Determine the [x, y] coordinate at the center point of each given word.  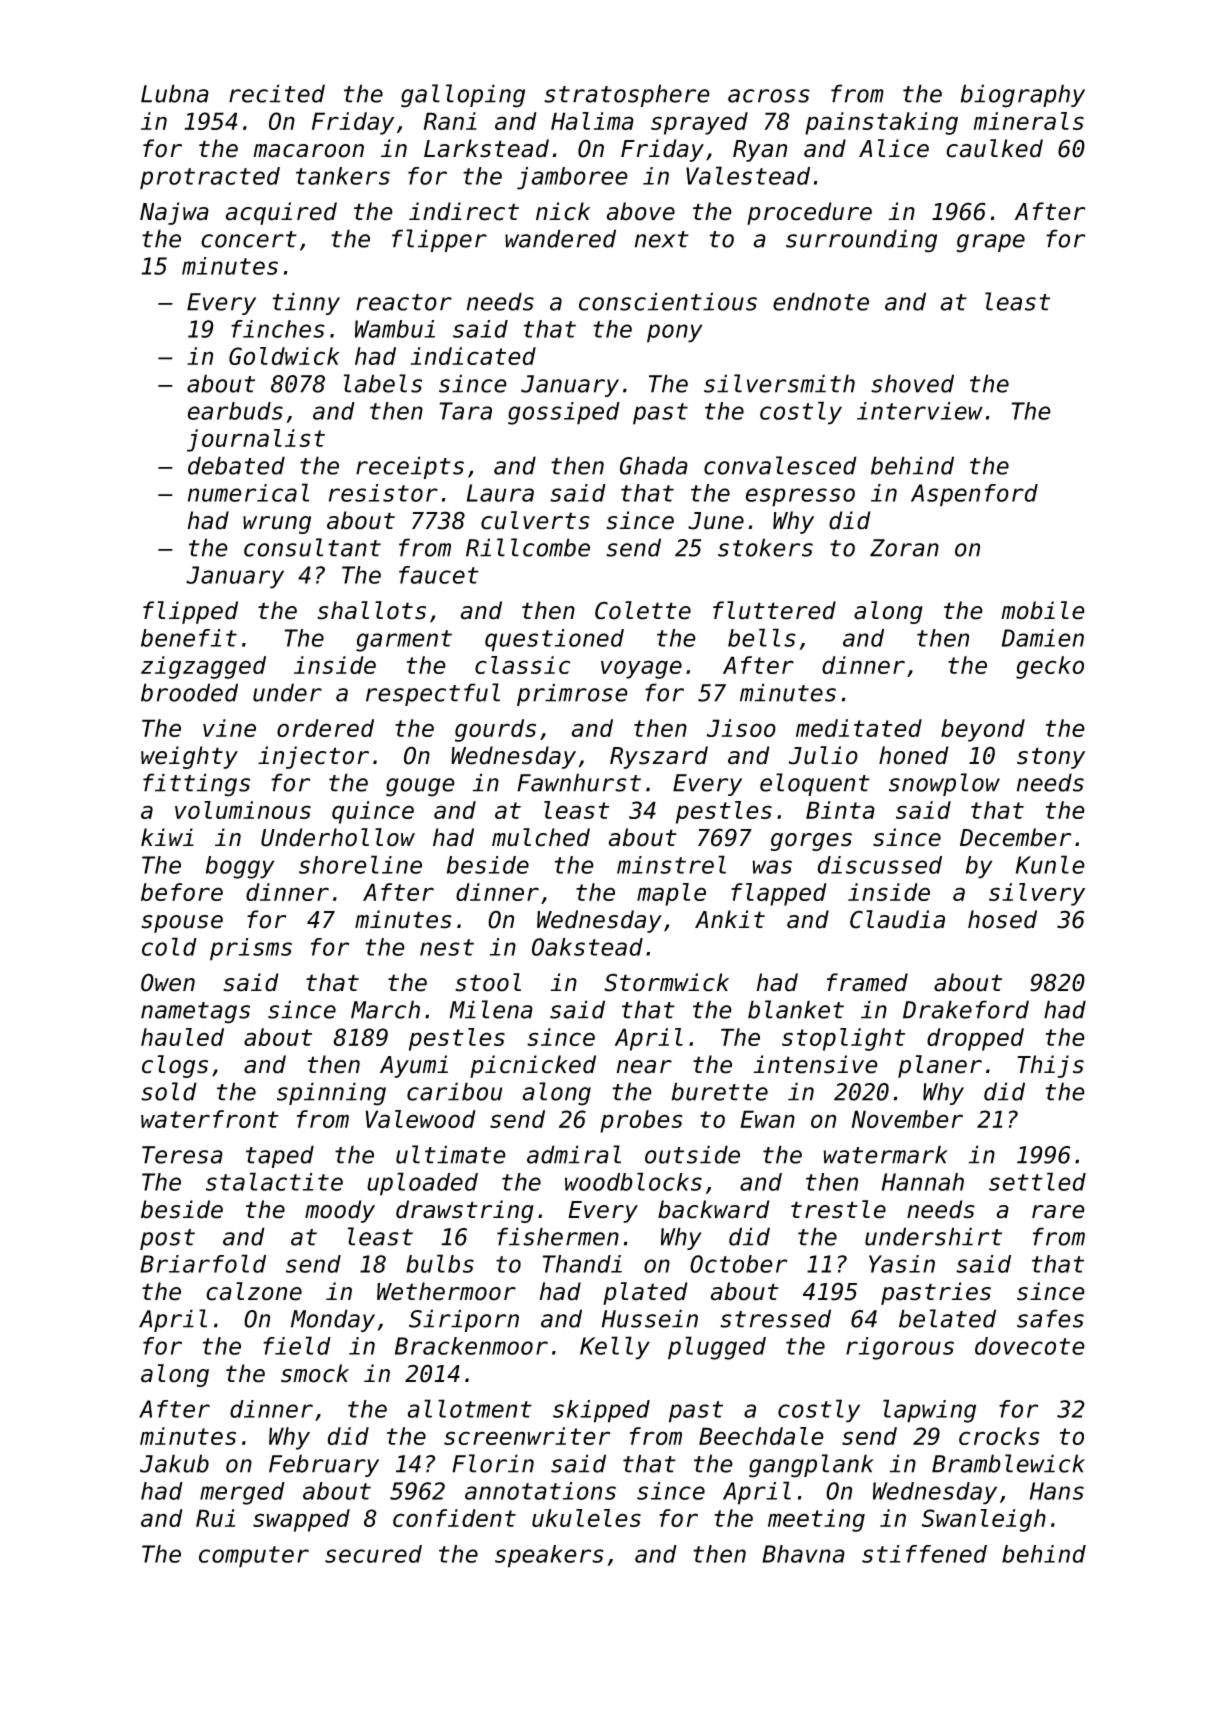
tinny [306, 303]
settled [1037, 1181]
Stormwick [666, 982]
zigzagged [203, 667]
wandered [560, 238]
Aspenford [974, 495]
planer [940, 1066]
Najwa [174, 213]
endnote [821, 301]
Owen [168, 982]
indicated [473, 356]
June [716, 521]
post [167, 1239]
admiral [574, 1154]
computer [254, 1557]
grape [991, 243]
